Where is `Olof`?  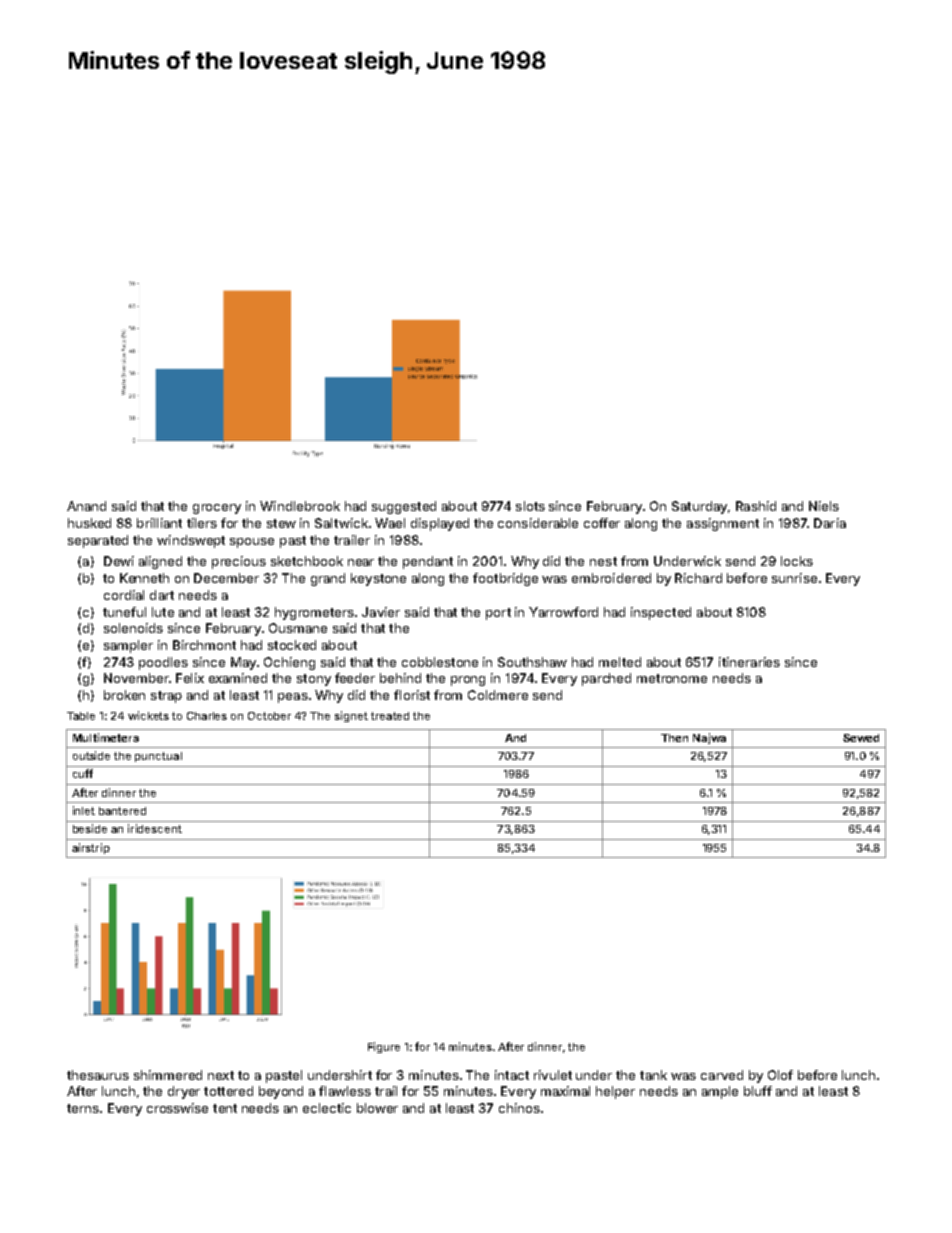
Olof is located at coordinates (780, 1075).
